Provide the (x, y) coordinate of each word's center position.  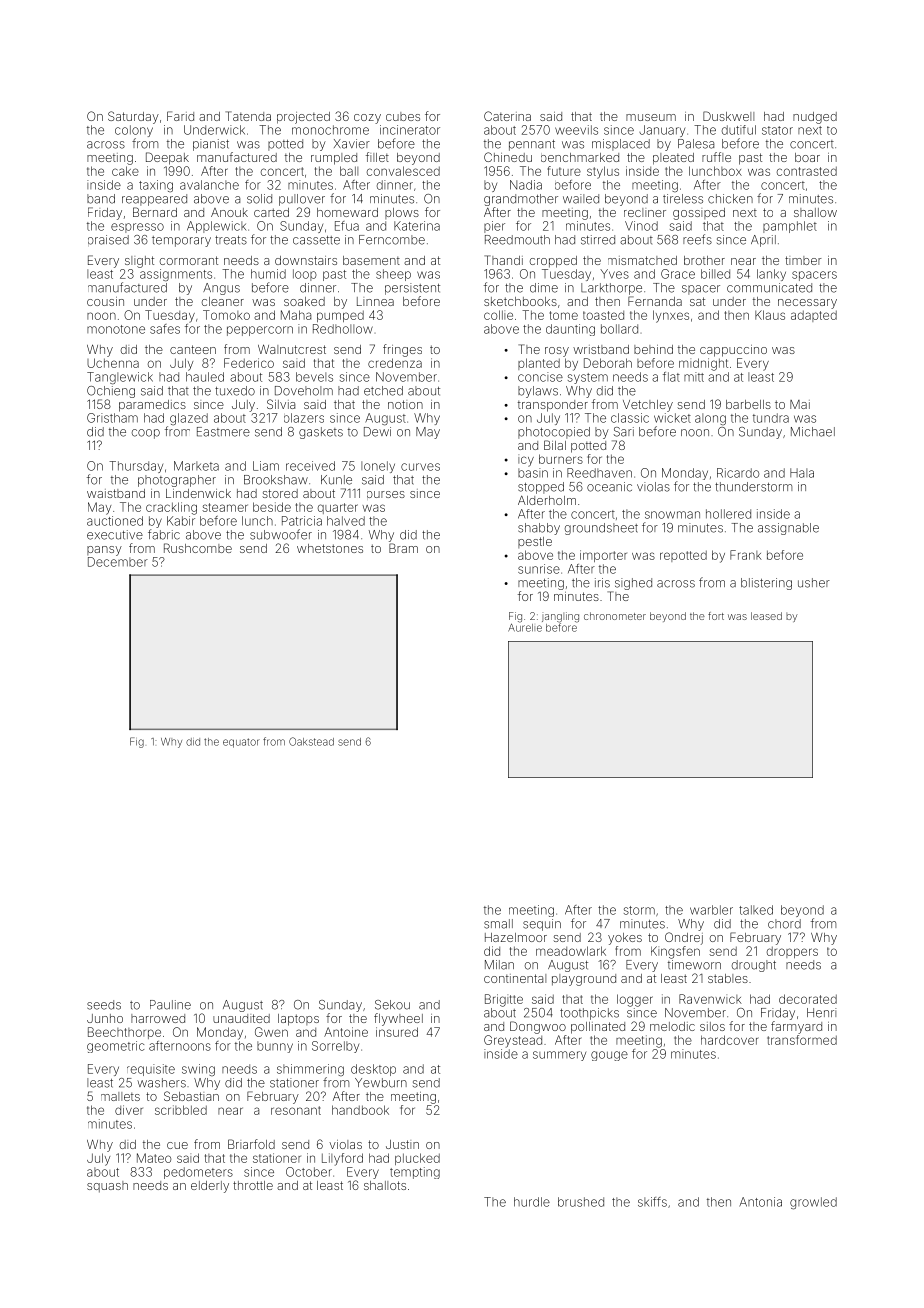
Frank (746, 555)
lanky (771, 275)
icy (526, 460)
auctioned (115, 521)
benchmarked (580, 157)
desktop (373, 1070)
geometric (115, 1047)
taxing (156, 186)
